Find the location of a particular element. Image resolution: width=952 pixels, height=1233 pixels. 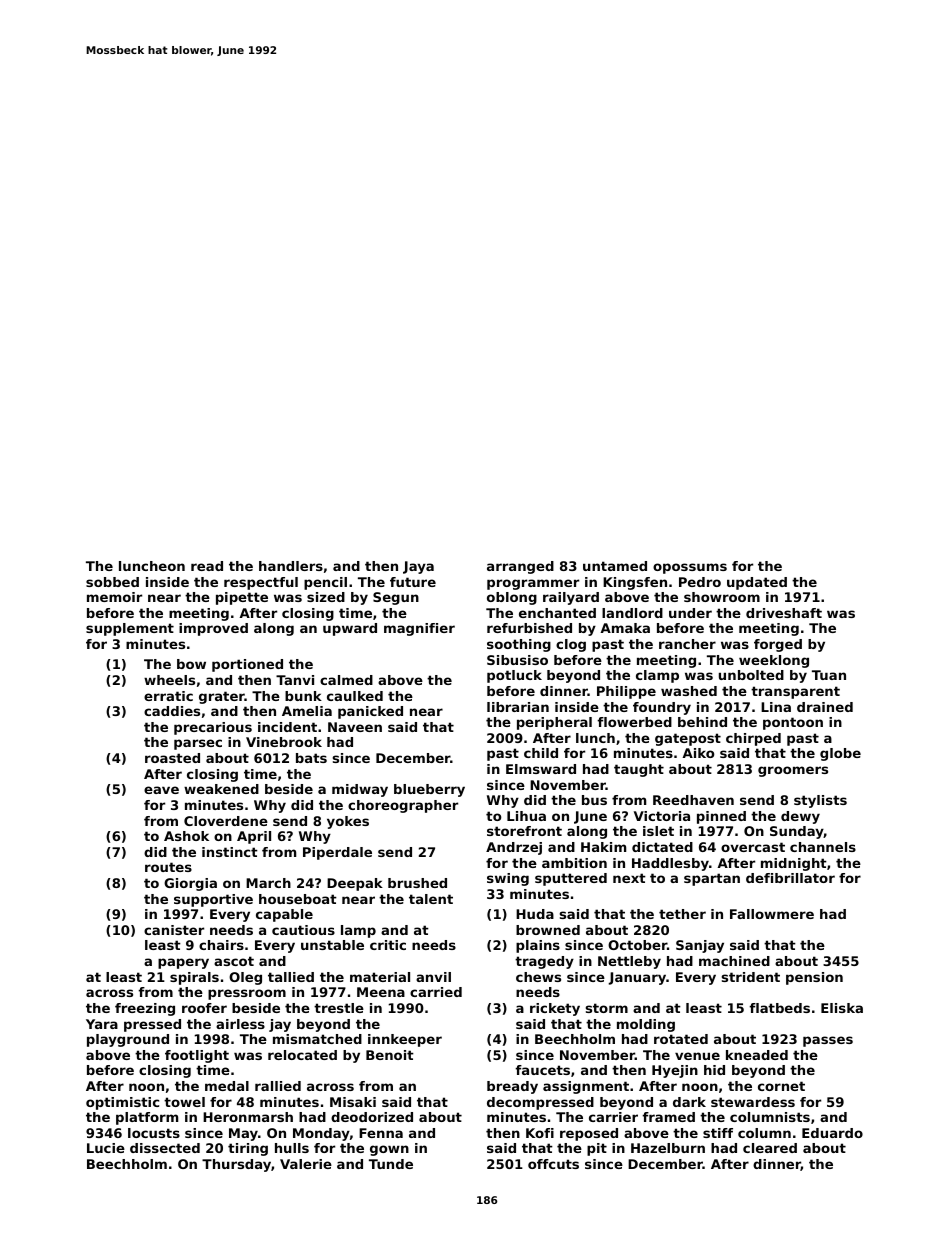

opossums is located at coordinates (690, 568).
